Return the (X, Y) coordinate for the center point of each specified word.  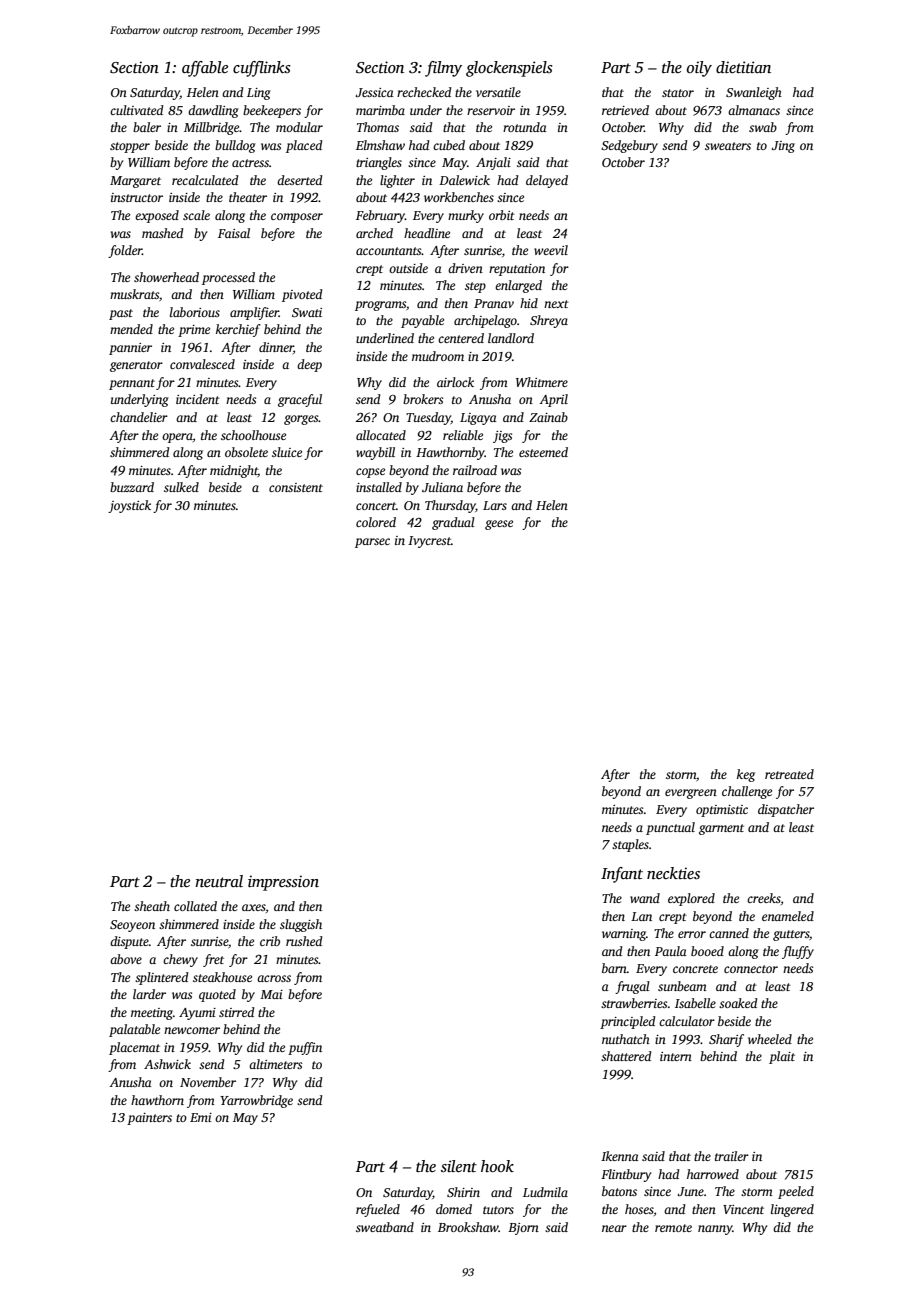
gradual (453, 523)
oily (699, 69)
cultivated (137, 110)
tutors (498, 1210)
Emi (201, 1117)
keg (746, 775)
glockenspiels (509, 69)
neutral (219, 881)
